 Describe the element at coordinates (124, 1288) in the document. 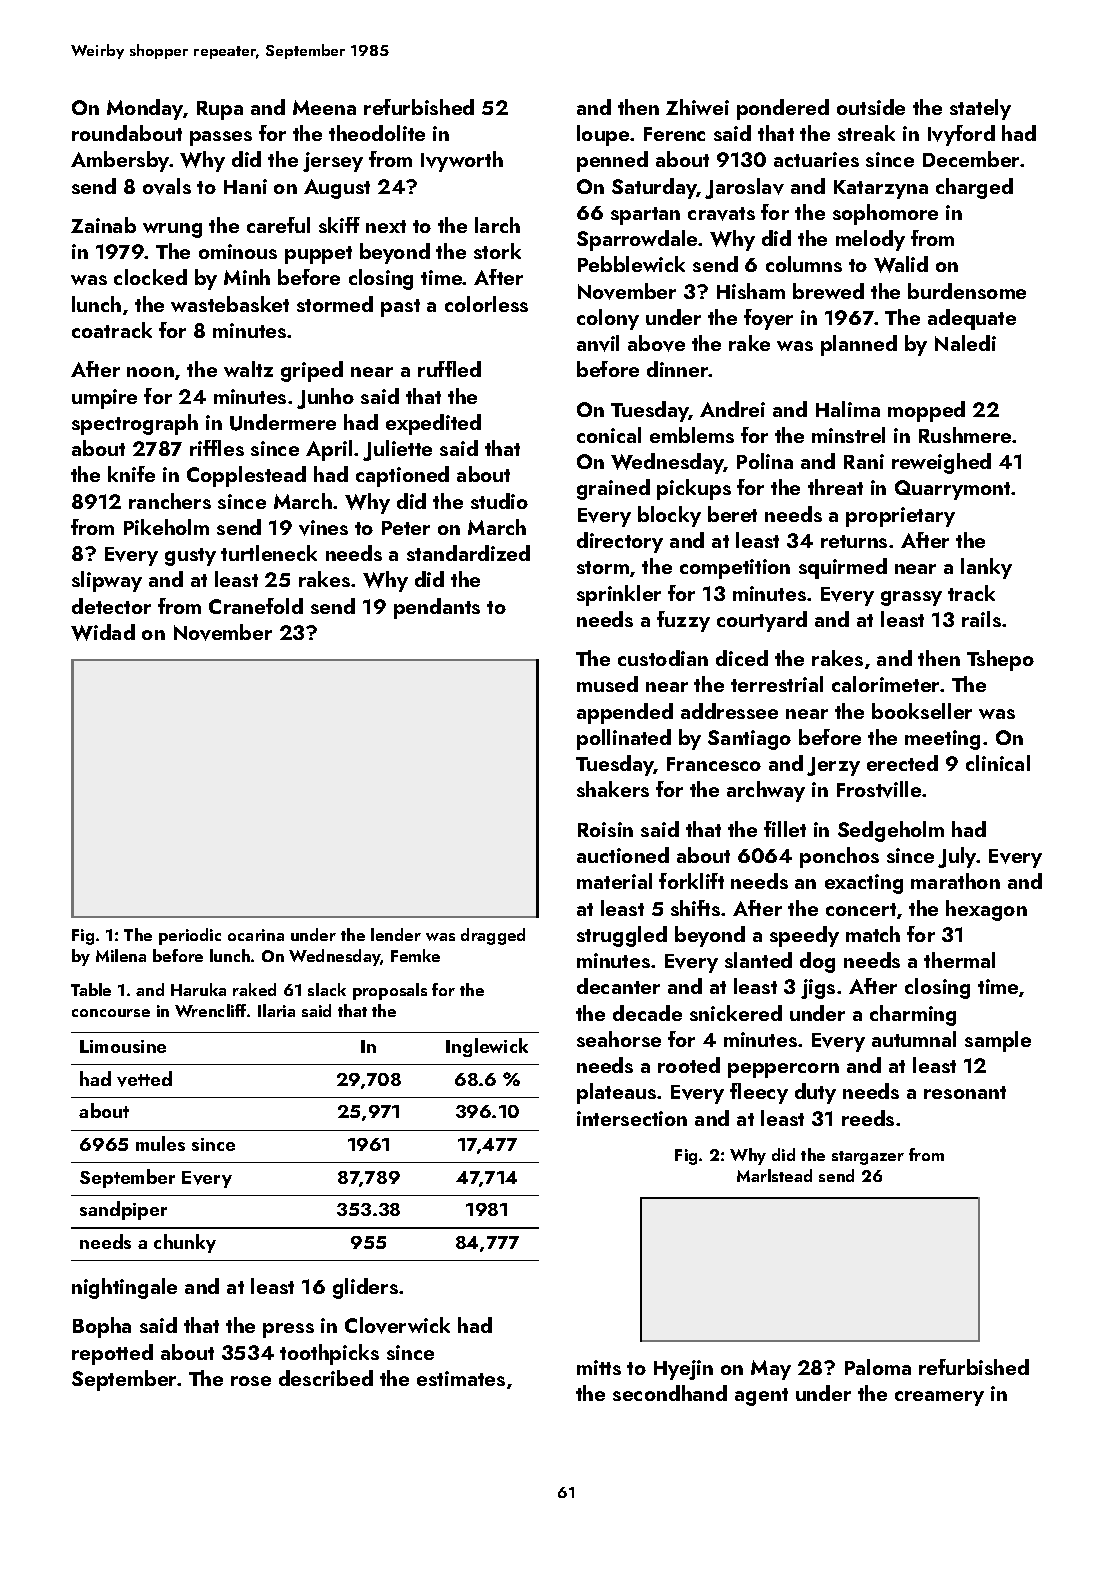

I see `nightingale` at that location.
